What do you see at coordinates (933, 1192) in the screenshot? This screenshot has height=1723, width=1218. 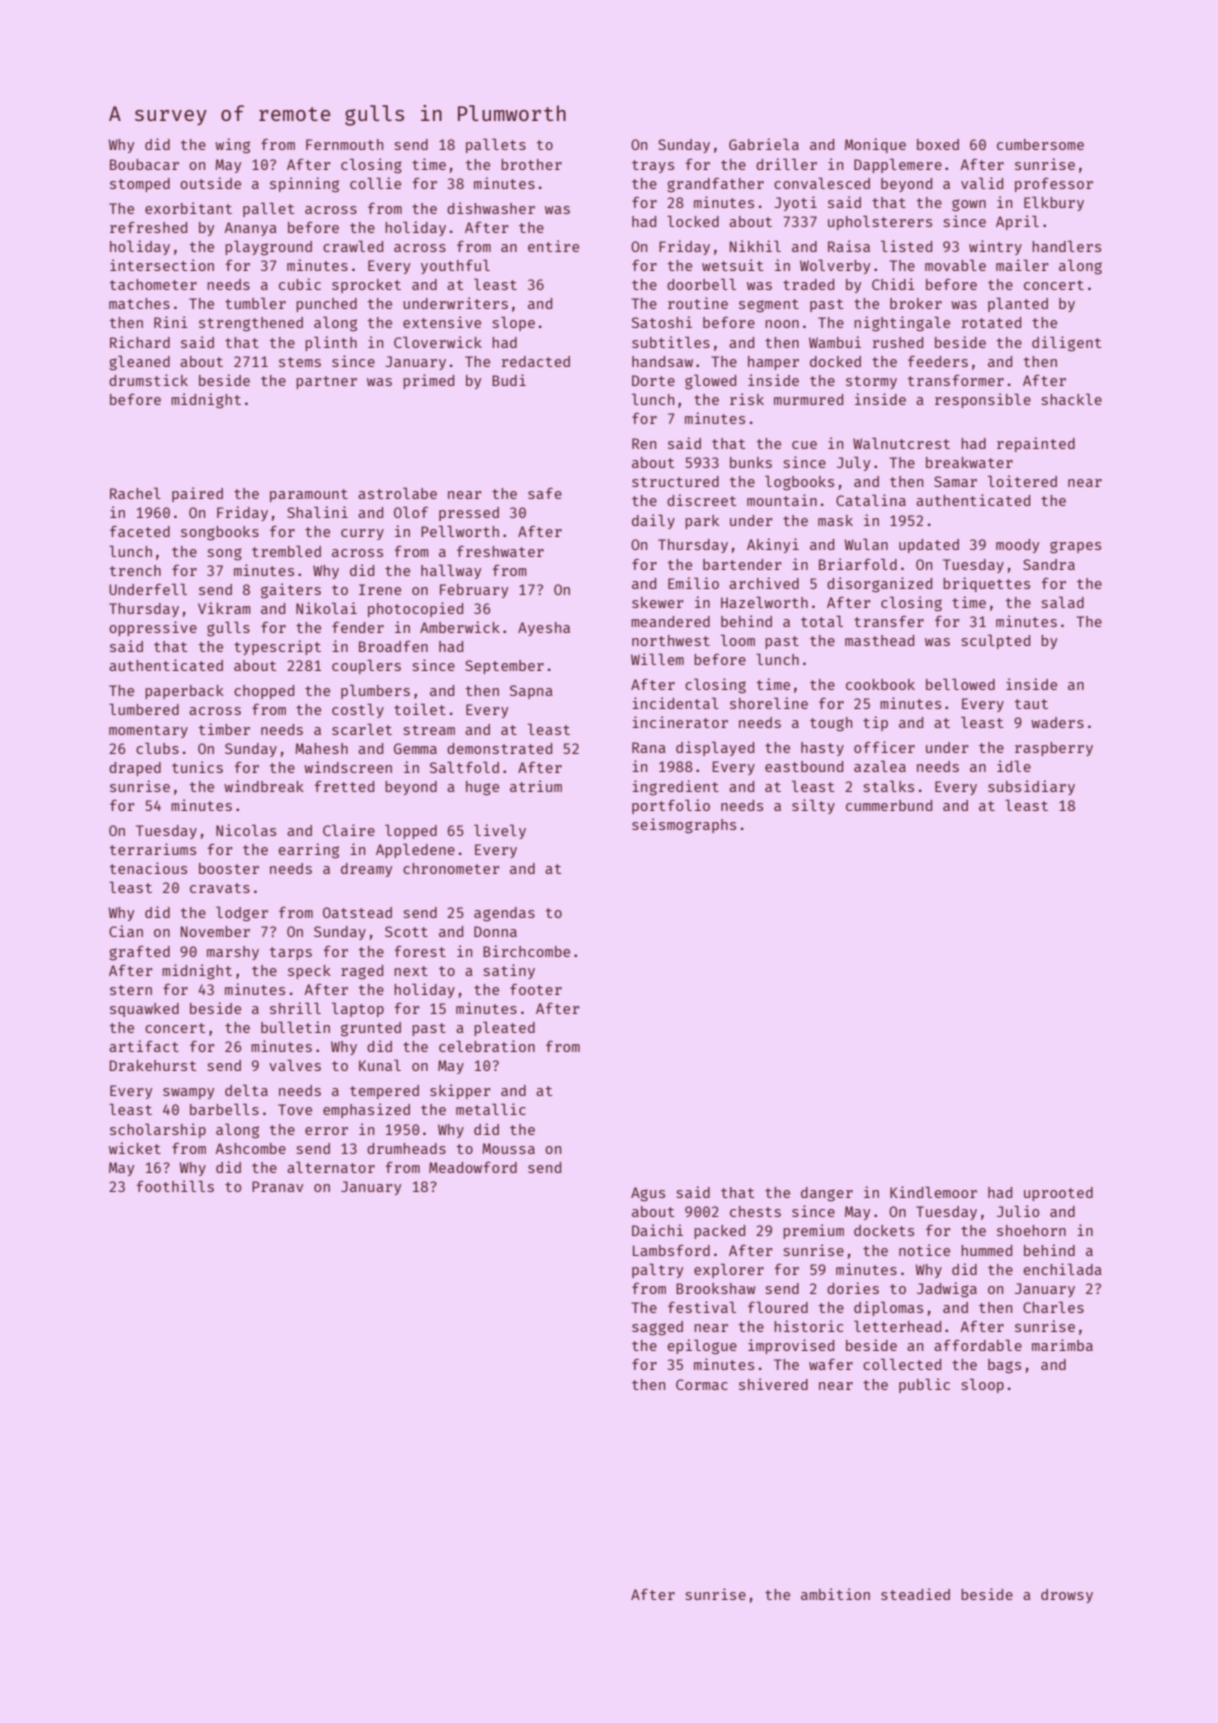 I see `Kindlemoor` at bounding box center [933, 1192].
